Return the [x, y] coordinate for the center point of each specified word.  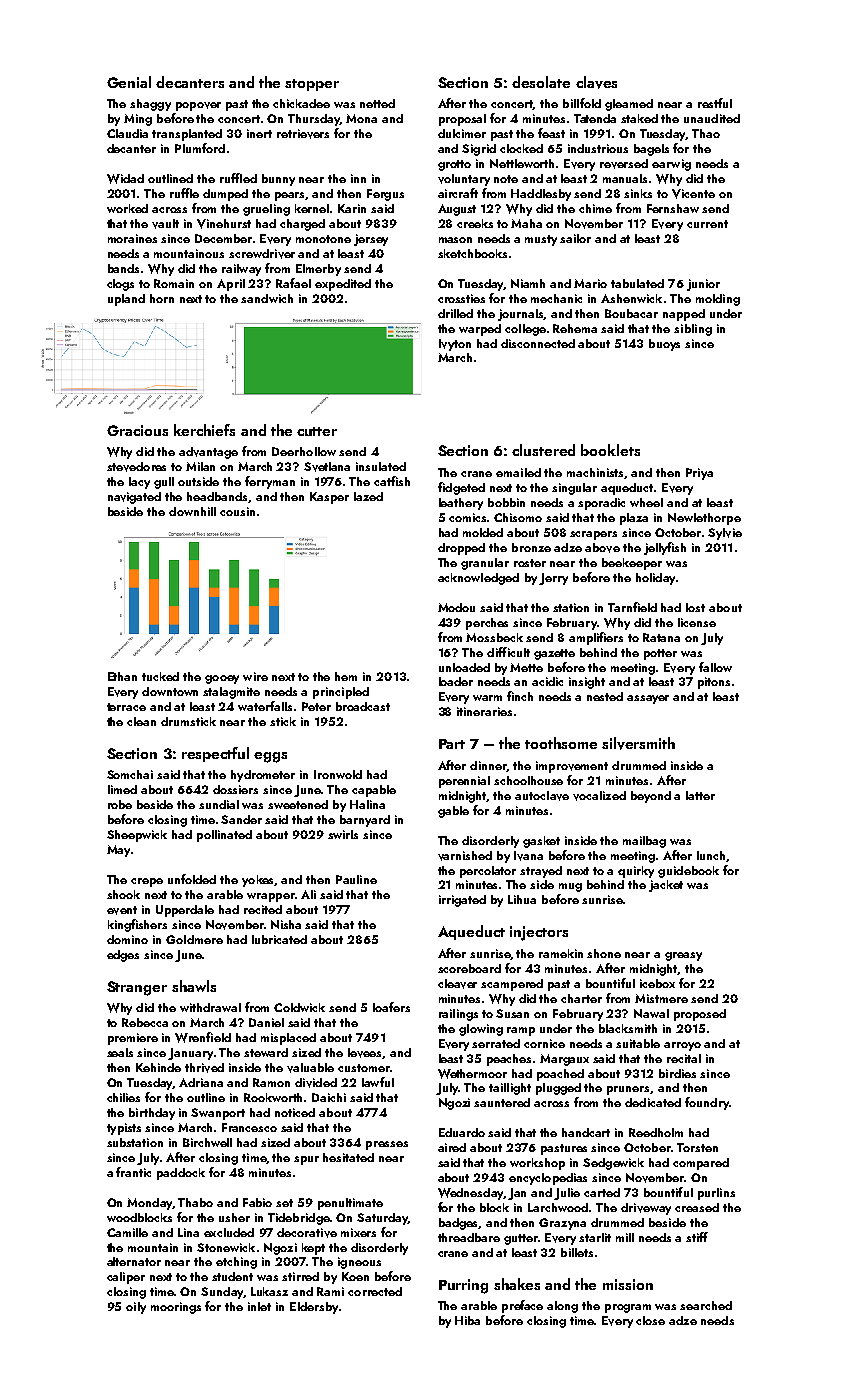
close [650, 1320]
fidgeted [461, 488]
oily [136, 1308]
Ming [138, 120]
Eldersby [314, 1308]
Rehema [575, 328]
